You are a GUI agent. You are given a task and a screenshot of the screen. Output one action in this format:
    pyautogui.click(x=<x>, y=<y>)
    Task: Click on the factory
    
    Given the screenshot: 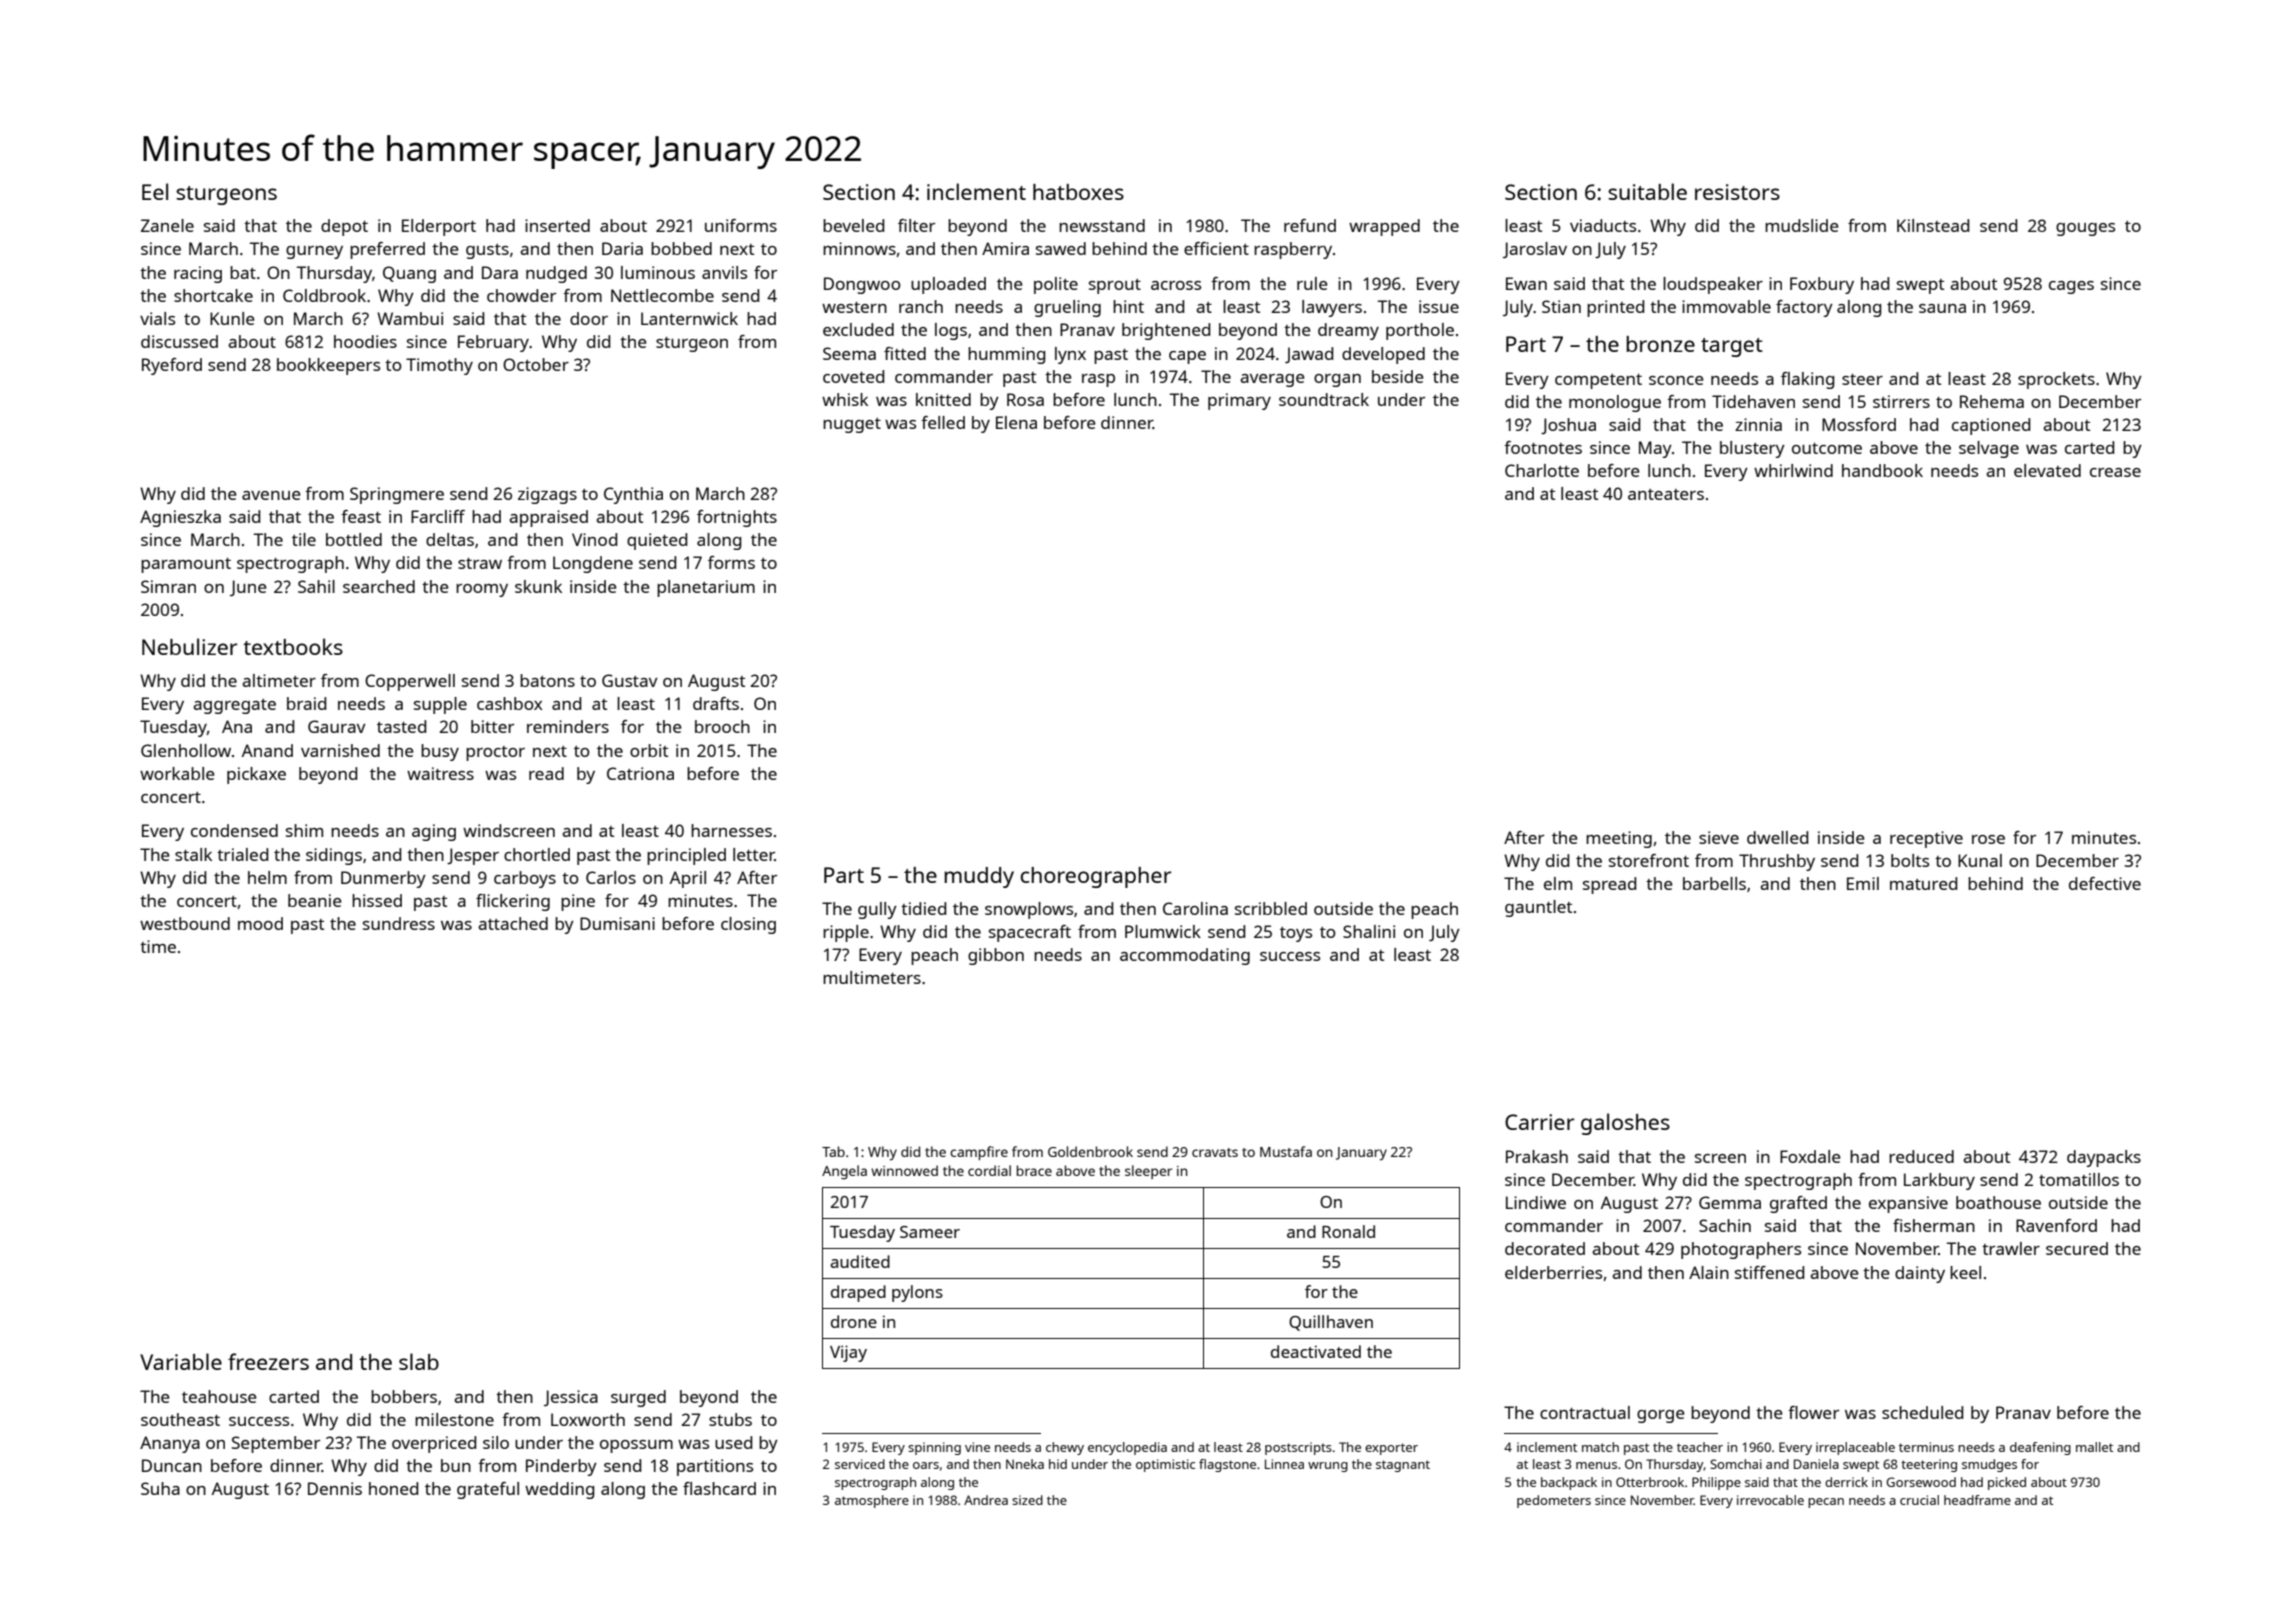 What is the action you would take?
    pyautogui.click(x=1804, y=308)
